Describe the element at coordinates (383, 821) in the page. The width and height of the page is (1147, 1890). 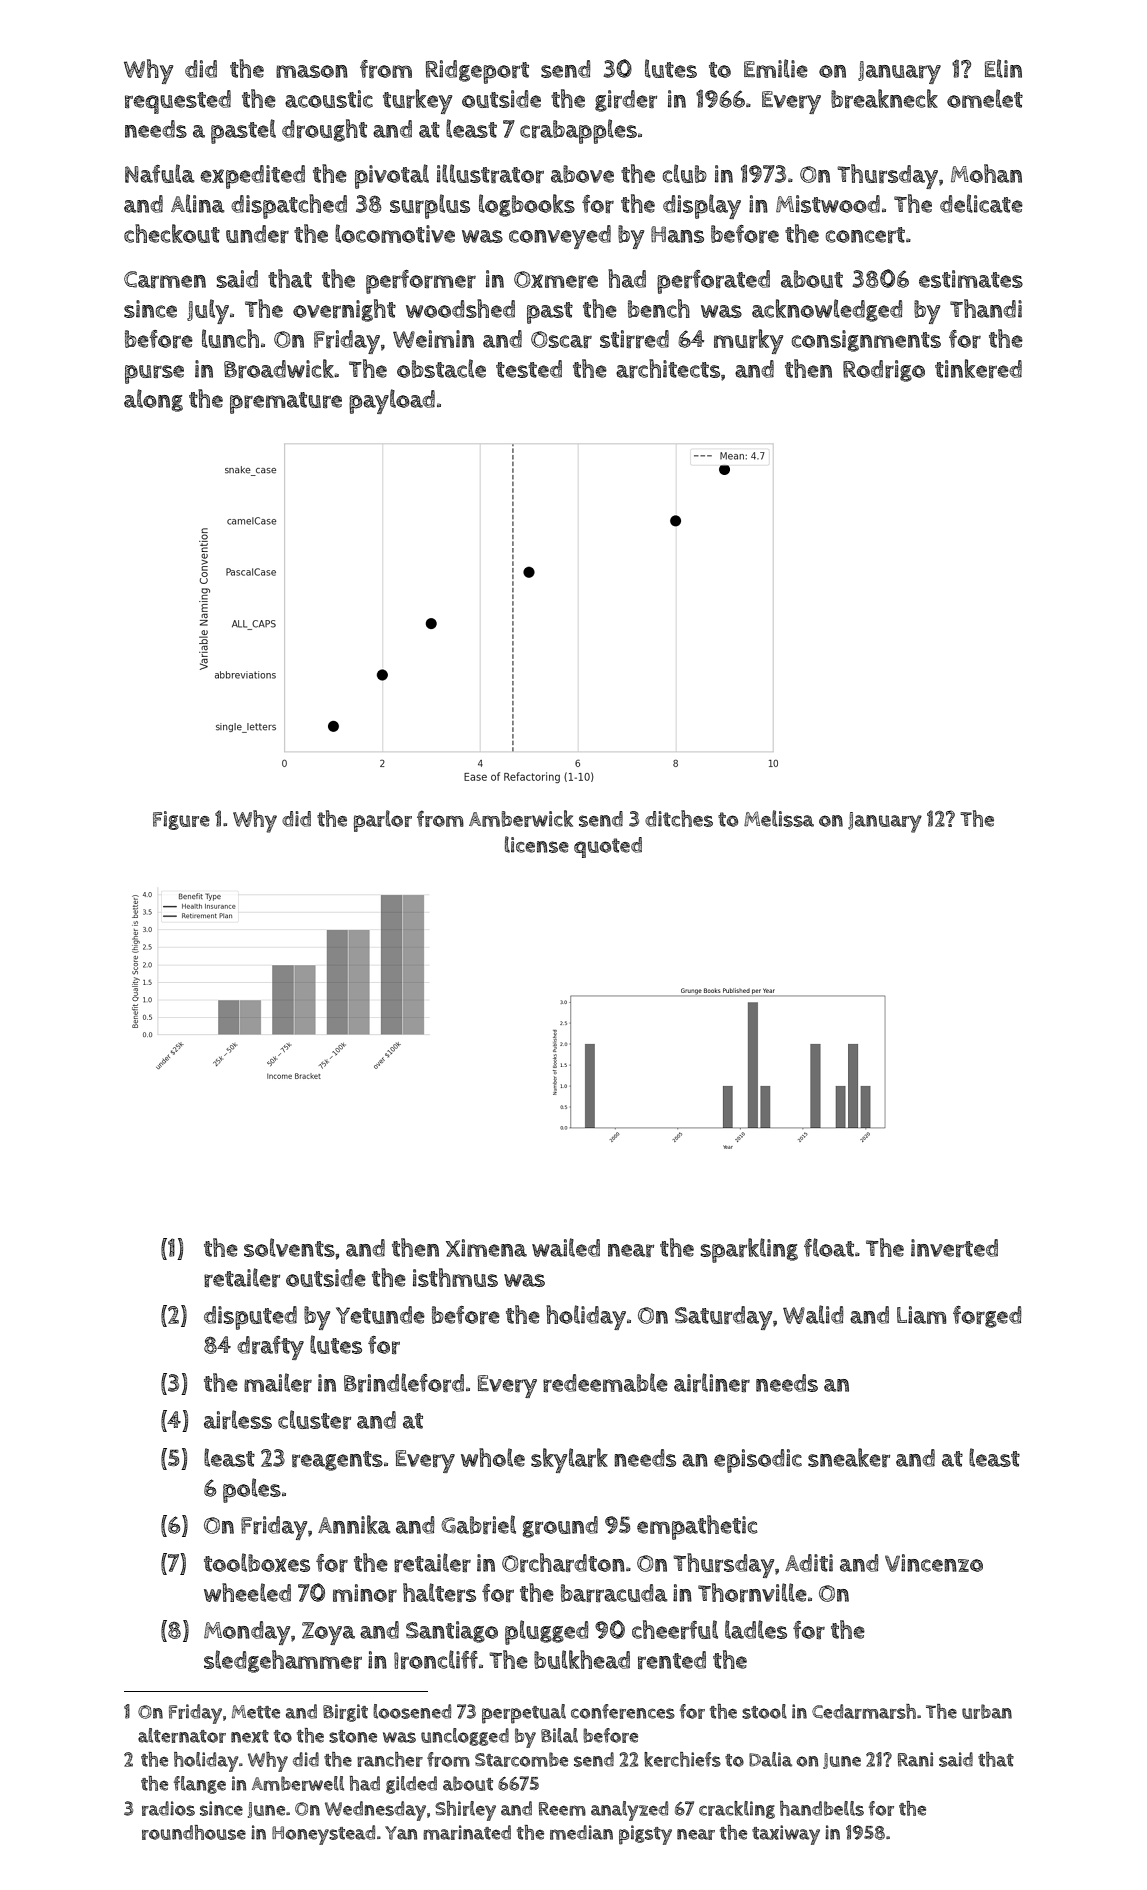
I see `parlor` at that location.
